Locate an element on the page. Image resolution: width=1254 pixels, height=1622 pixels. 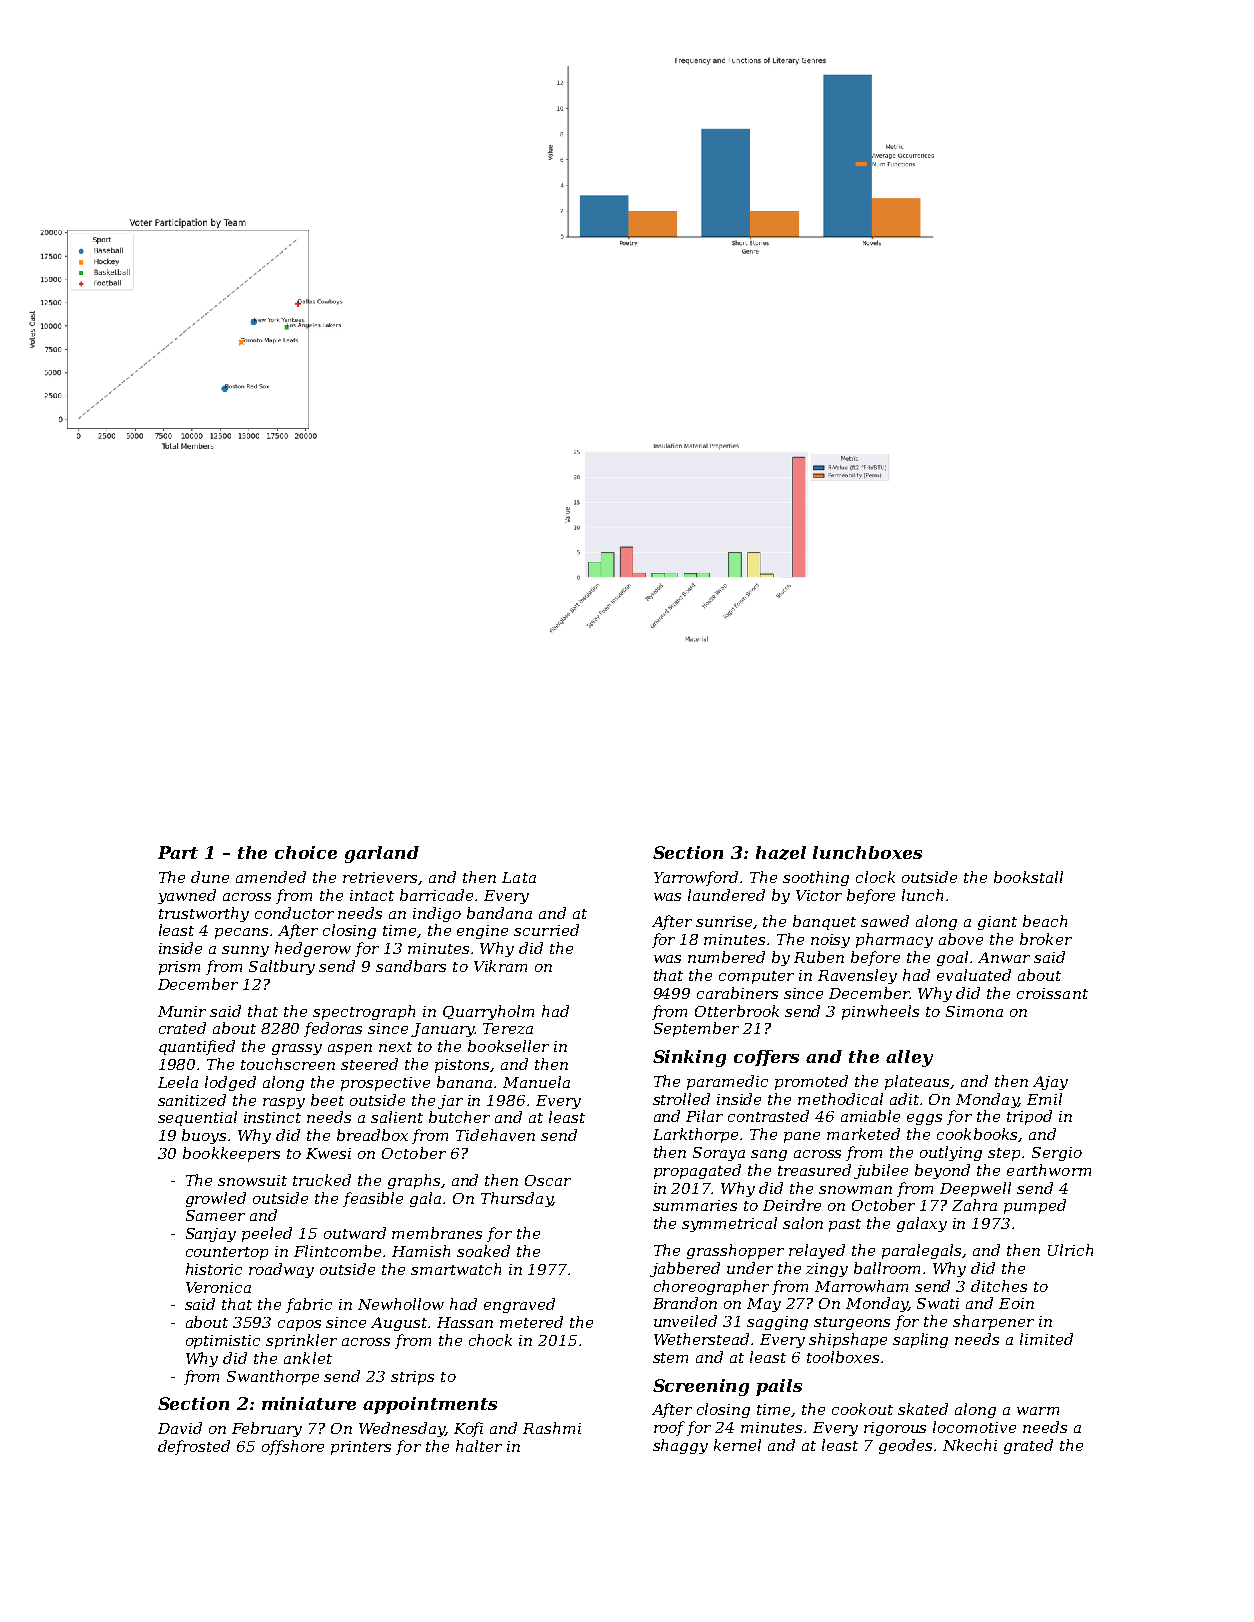
retrievers is located at coordinates (381, 878).
